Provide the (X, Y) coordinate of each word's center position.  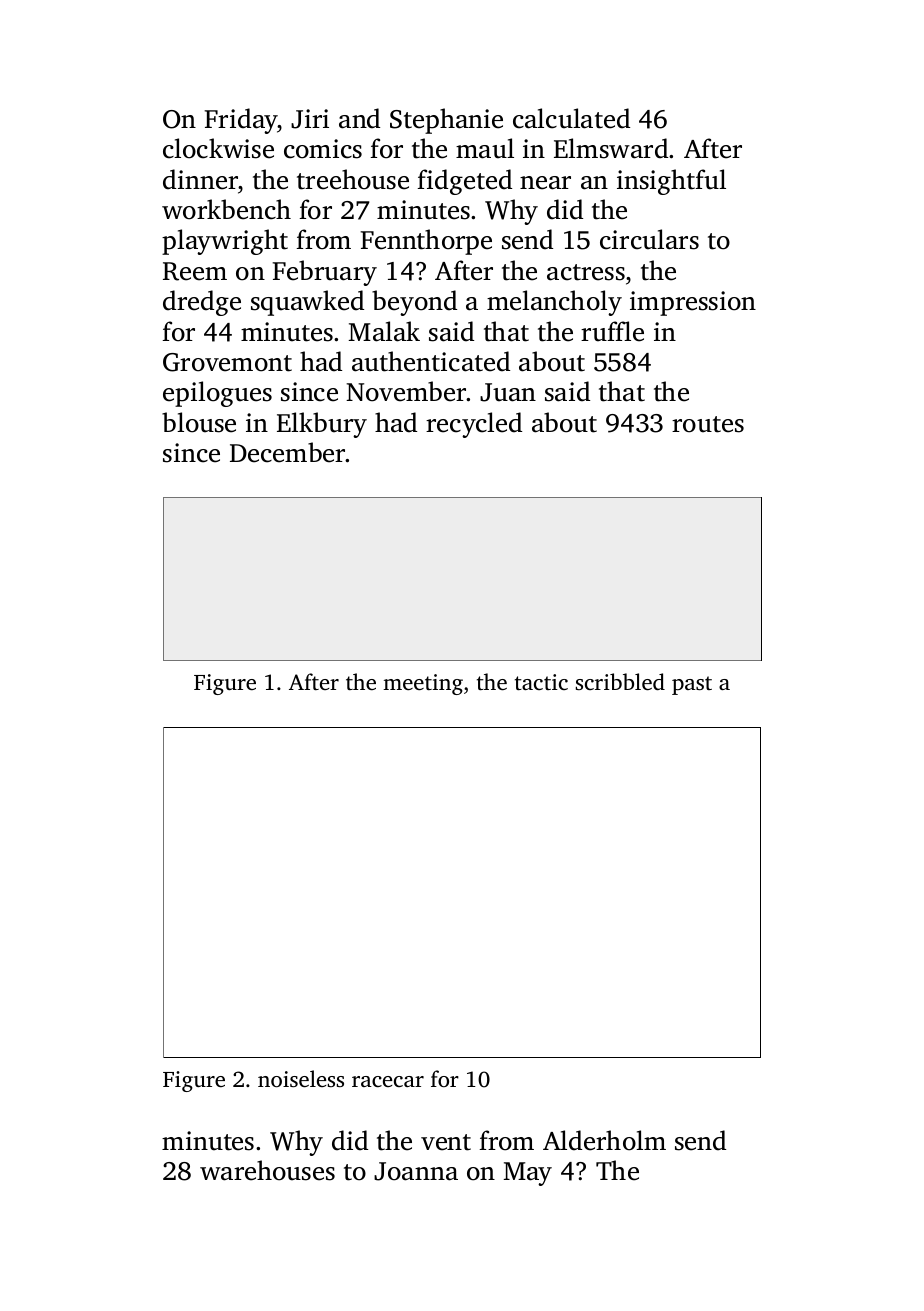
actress (586, 272)
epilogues (217, 394)
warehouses (267, 1170)
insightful (671, 182)
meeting (423, 684)
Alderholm (604, 1140)
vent (446, 1142)
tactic (541, 682)
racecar (388, 1081)
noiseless (301, 1078)
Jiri (310, 119)
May (528, 1174)
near (545, 183)
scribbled (620, 681)
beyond (414, 303)
